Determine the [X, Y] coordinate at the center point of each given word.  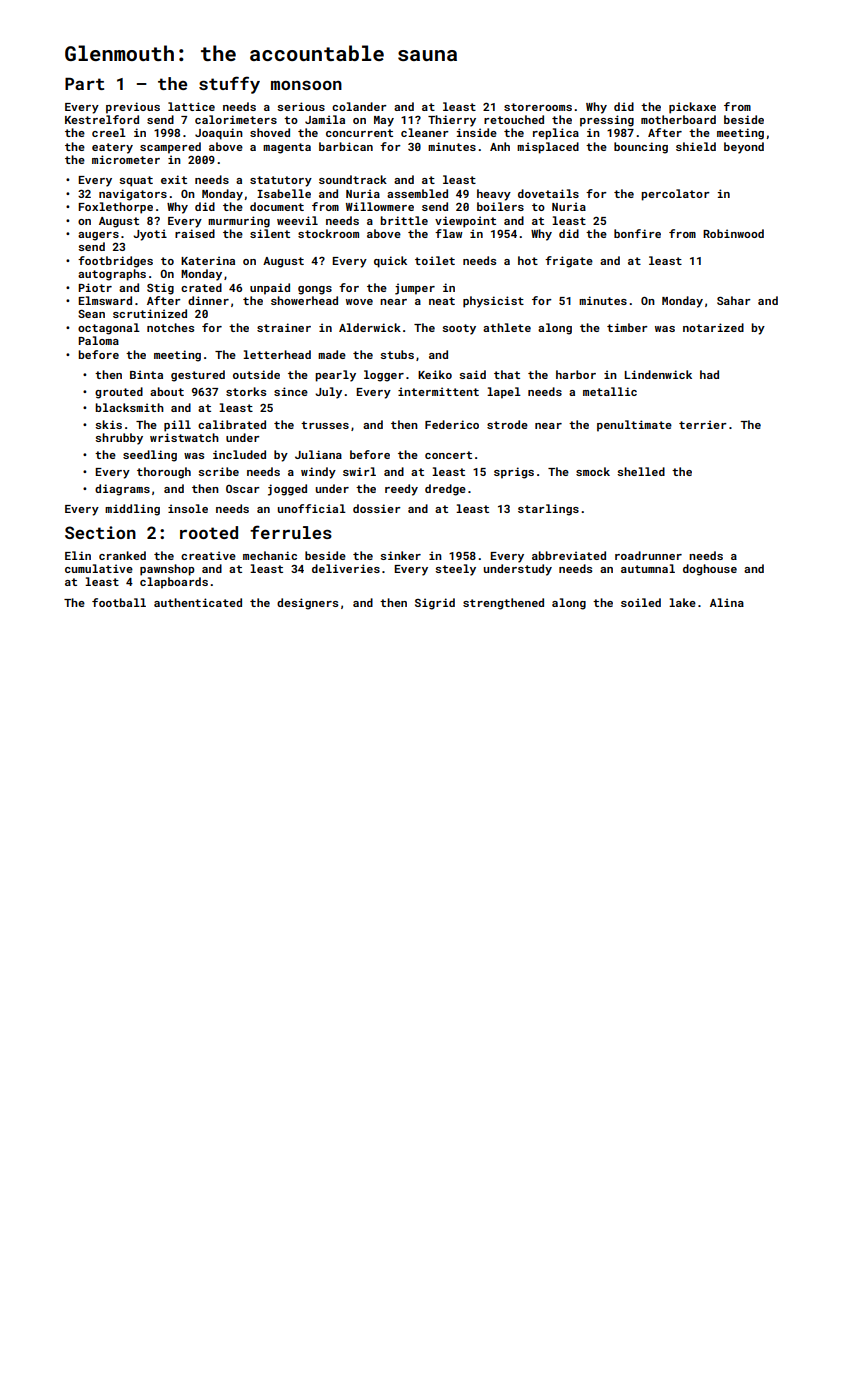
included [239, 454]
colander [359, 106]
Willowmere [380, 206]
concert [448, 455]
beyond [744, 148]
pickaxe [692, 108]
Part [84, 84]
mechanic [270, 555]
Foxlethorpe [115, 208]
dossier [377, 508]
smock [593, 471]
